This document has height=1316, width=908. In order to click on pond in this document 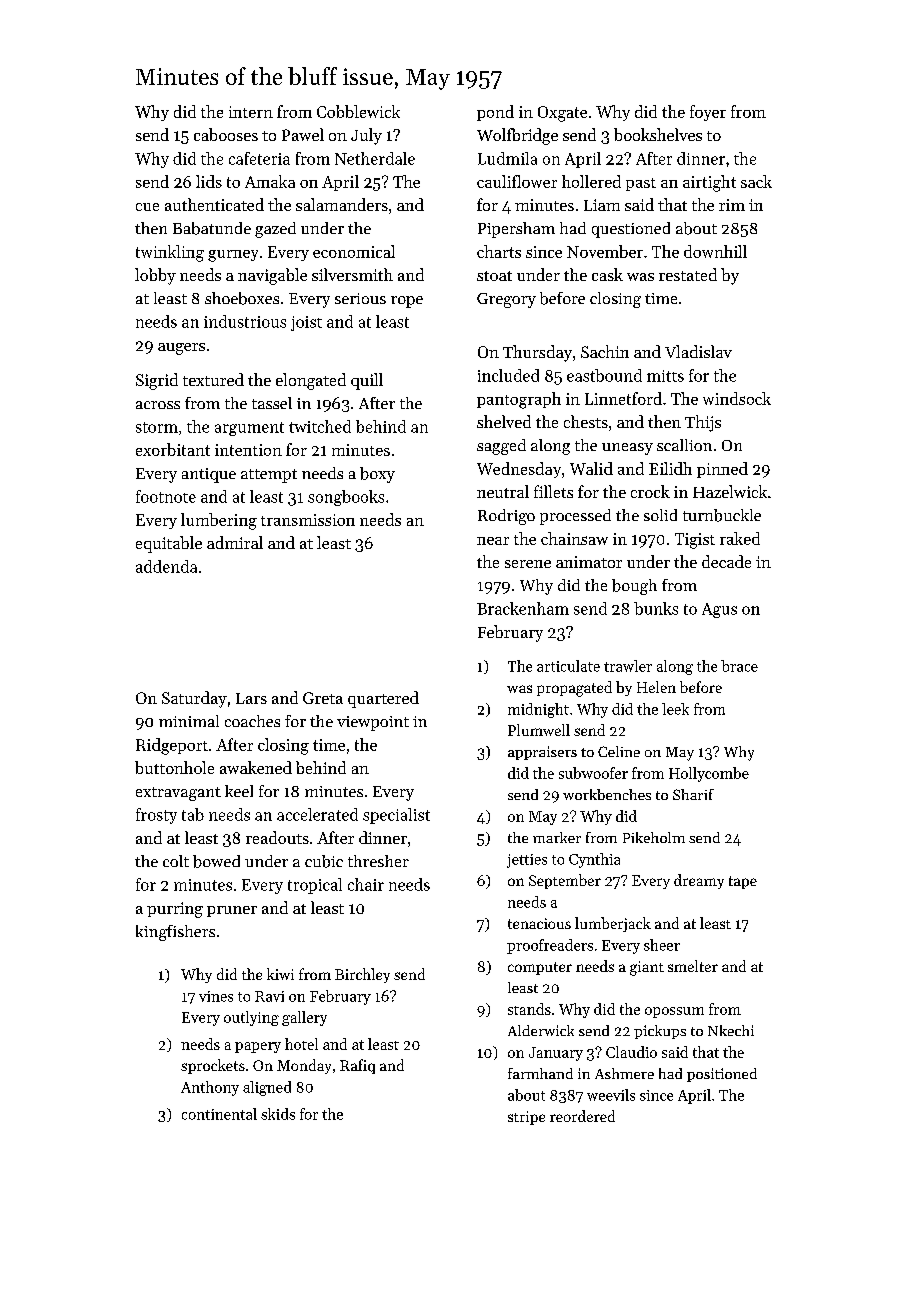, I will do `click(495, 113)`.
